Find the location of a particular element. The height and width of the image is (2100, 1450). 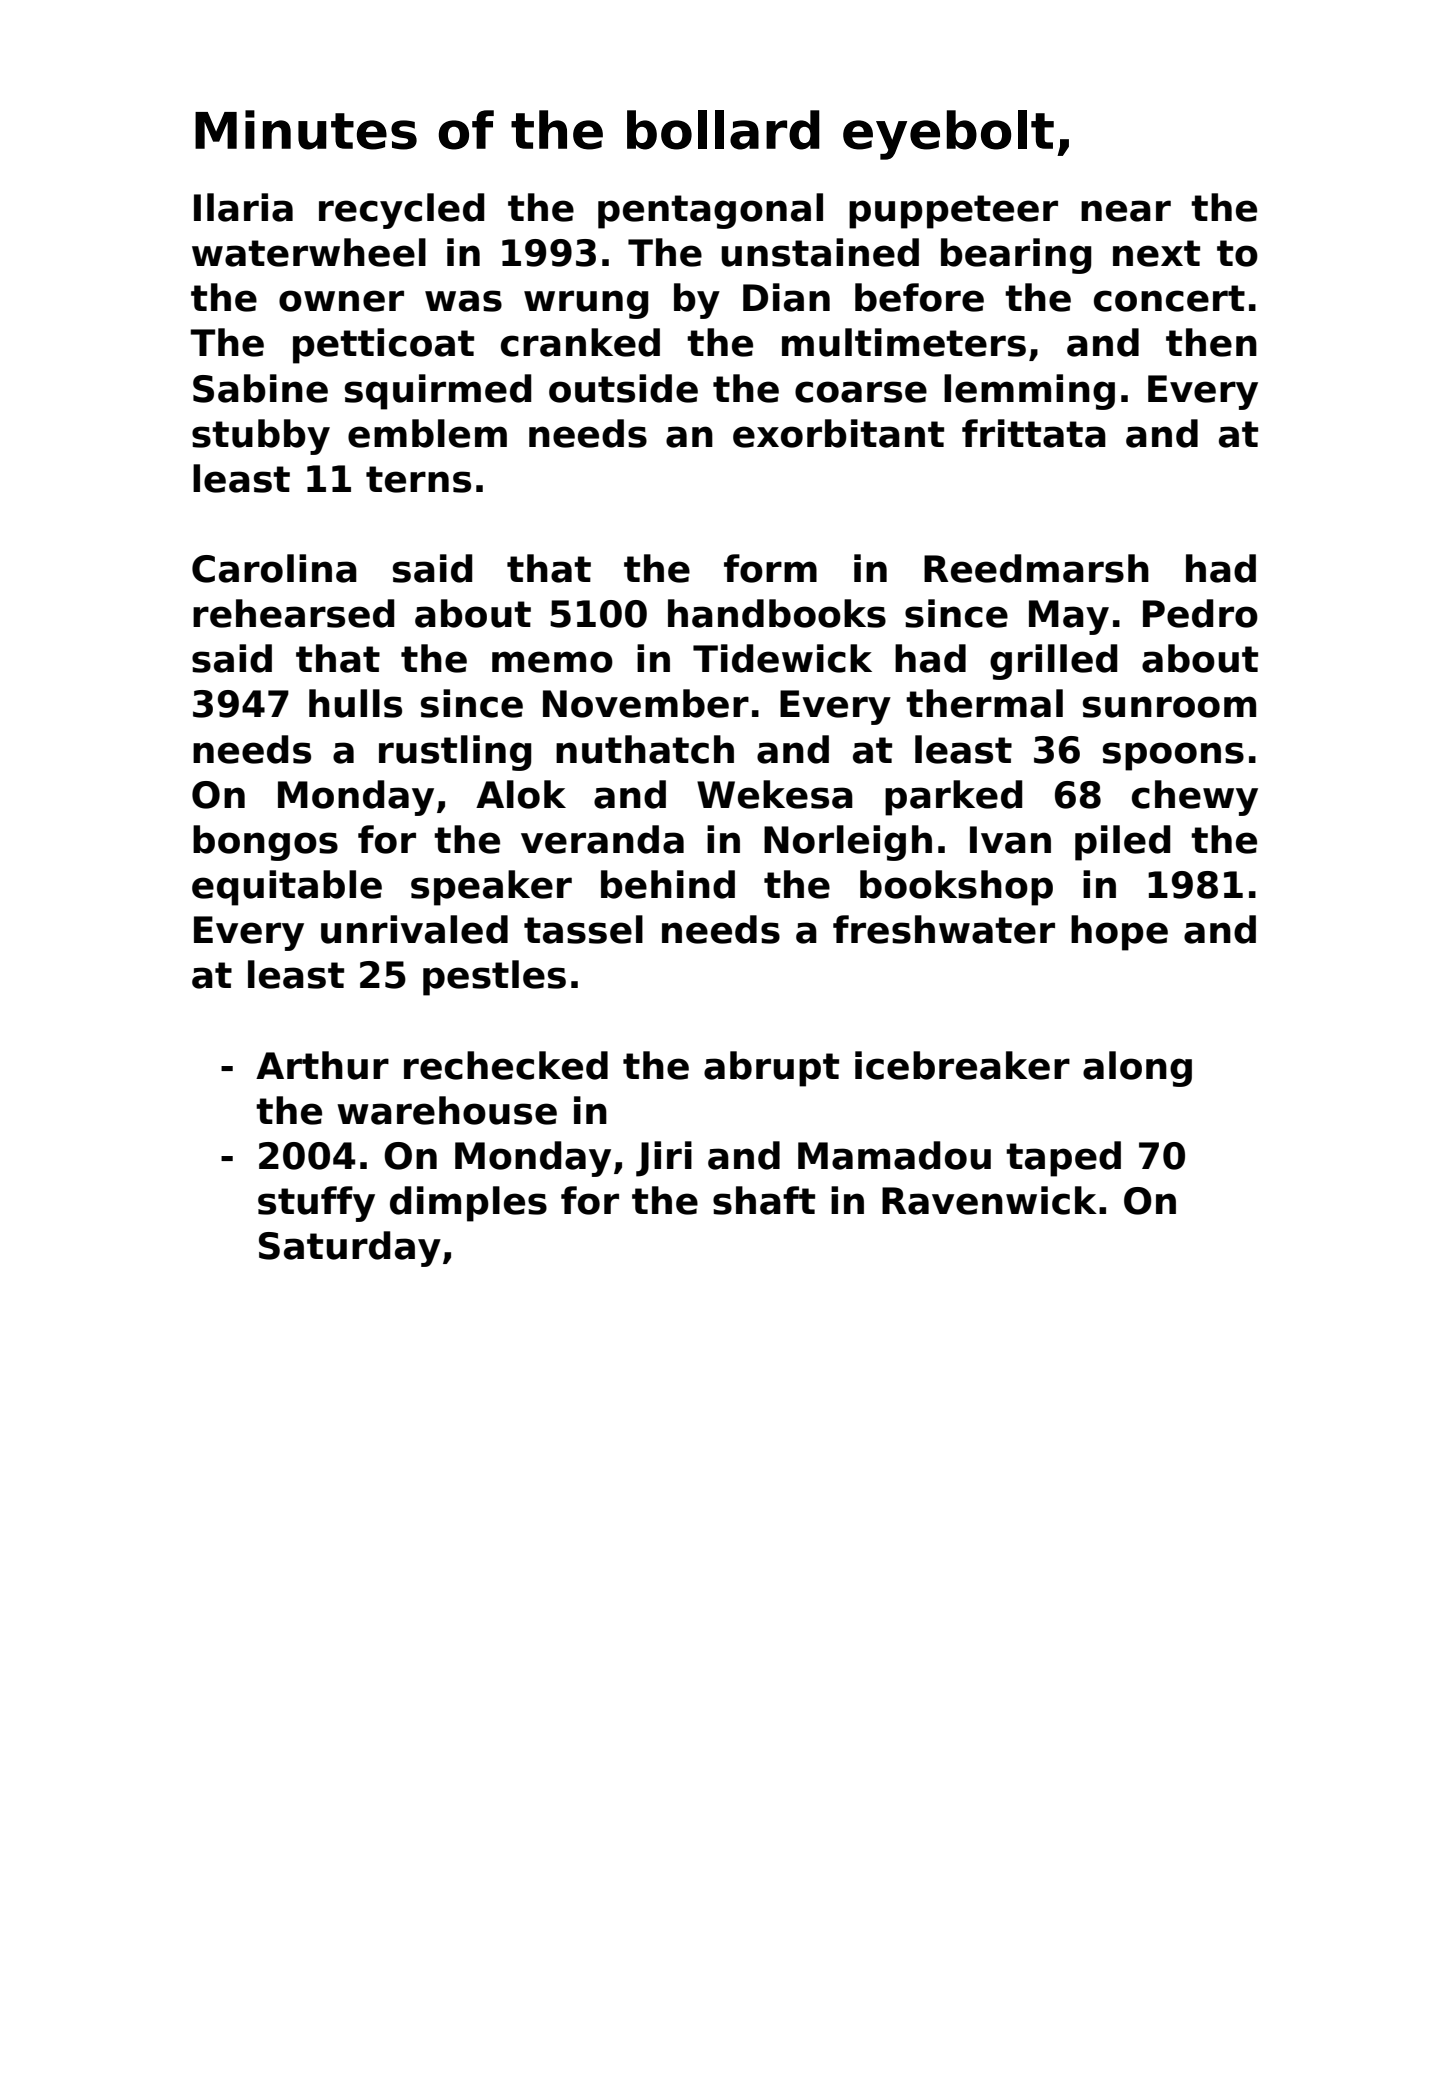

Carolina is located at coordinates (274, 568).
